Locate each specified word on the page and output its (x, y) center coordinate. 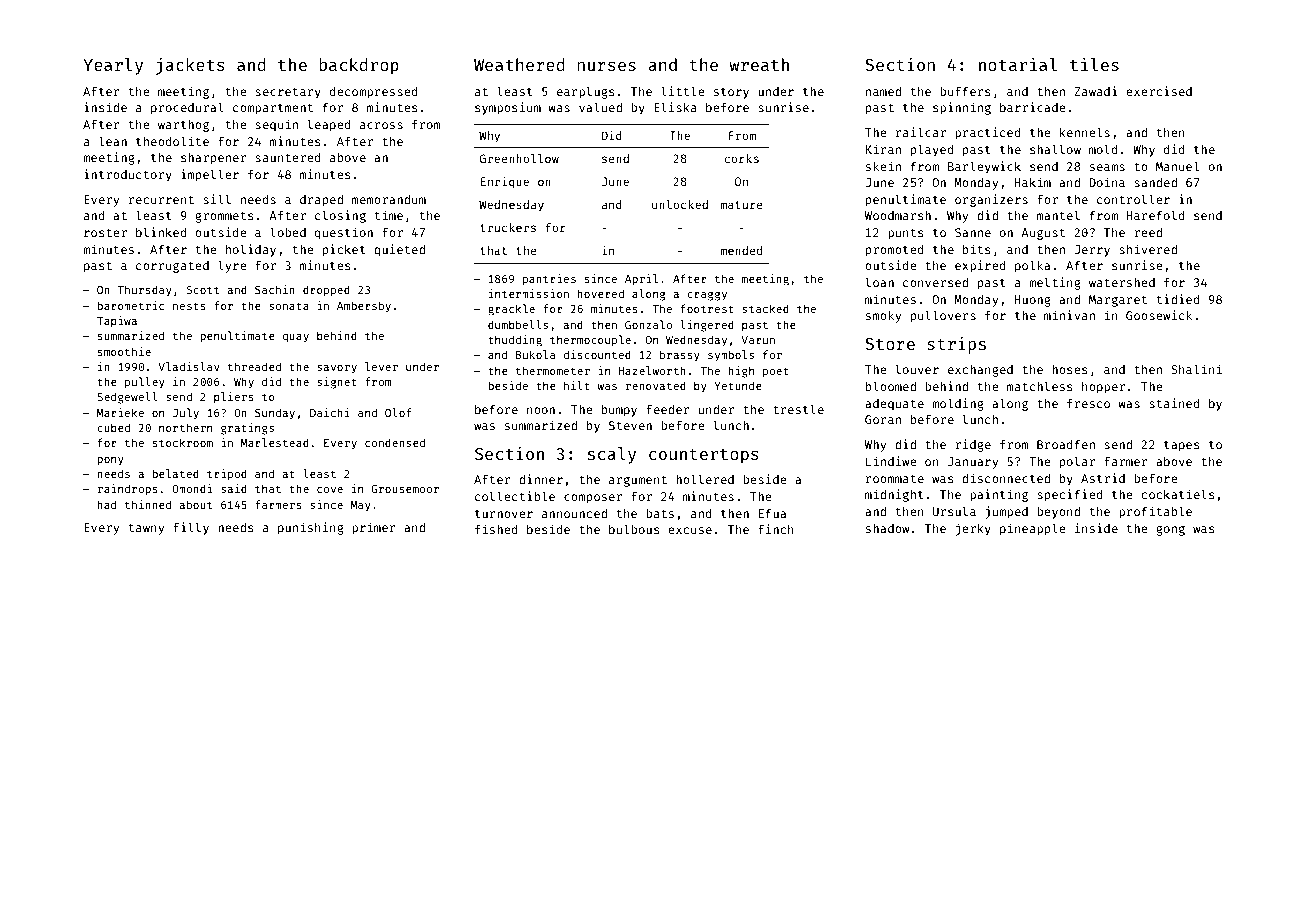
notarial (1018, 64)
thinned (148, 504)
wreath (759, 64)
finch (776, 529)
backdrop (359, 66)
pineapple (1033, 529)
